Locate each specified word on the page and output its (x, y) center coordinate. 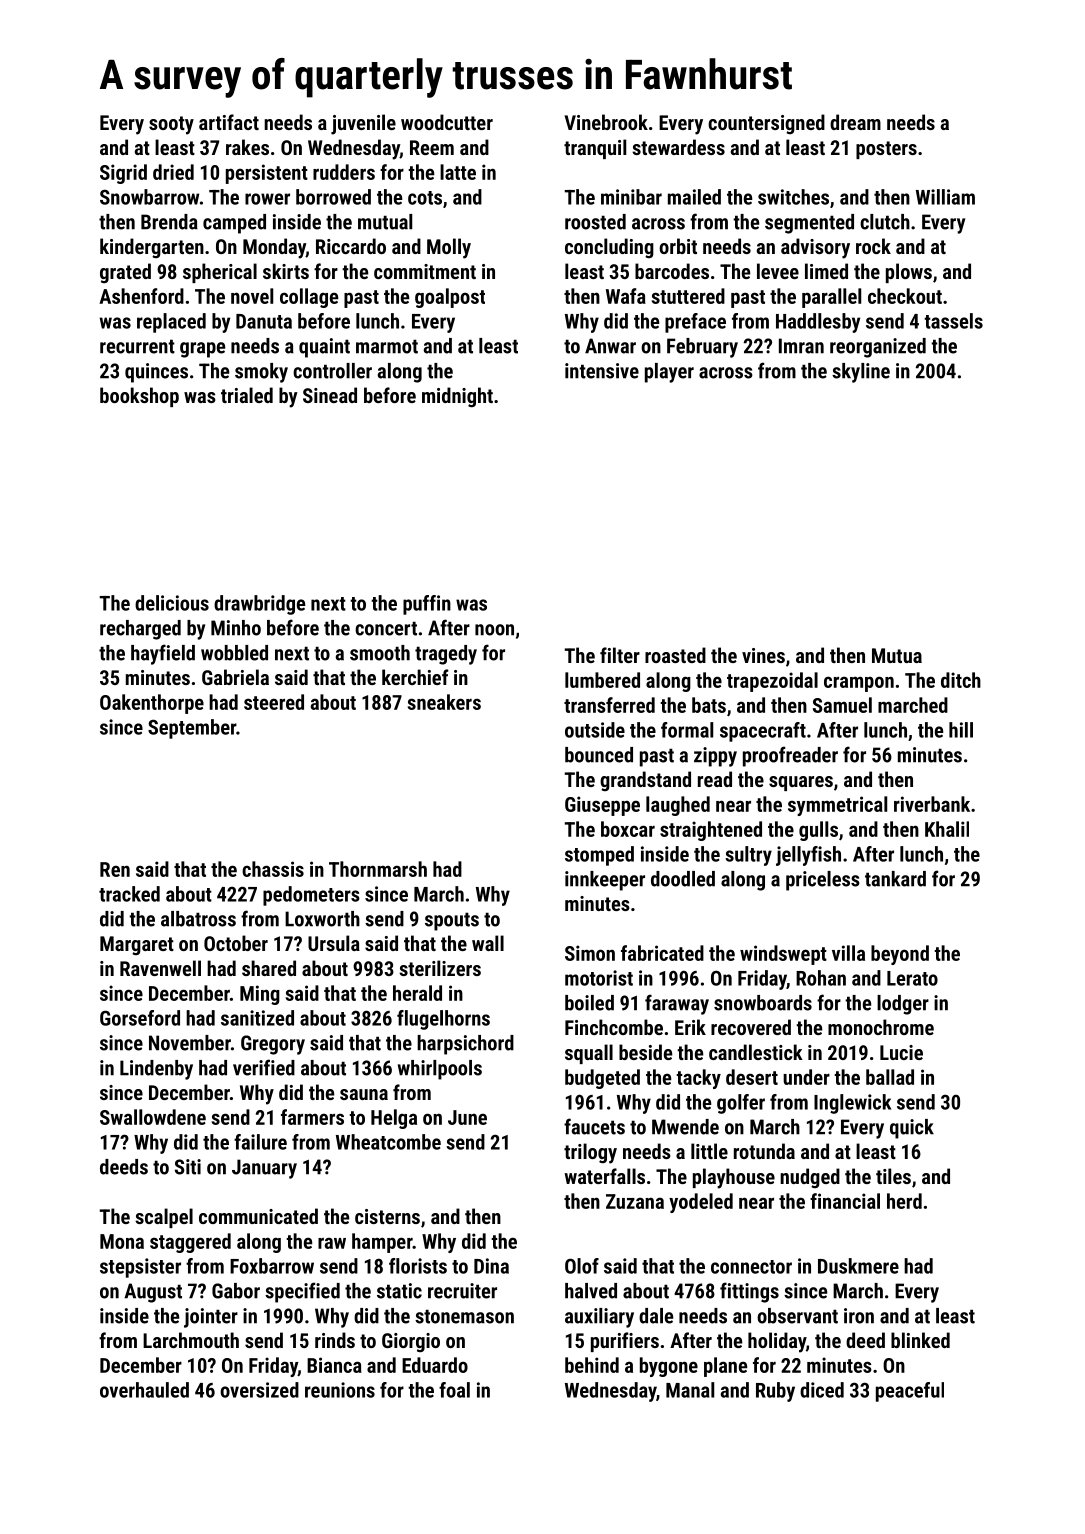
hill (961, 730)
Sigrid (123, 174)
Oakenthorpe (152, 704)
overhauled (144, 1390)
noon (494, 630)
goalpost (450, 298)
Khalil (947, 829)
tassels (953, 321)
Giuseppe (602, 806)
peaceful (910, 1392)
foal (454, 1390)
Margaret (137, 945)
